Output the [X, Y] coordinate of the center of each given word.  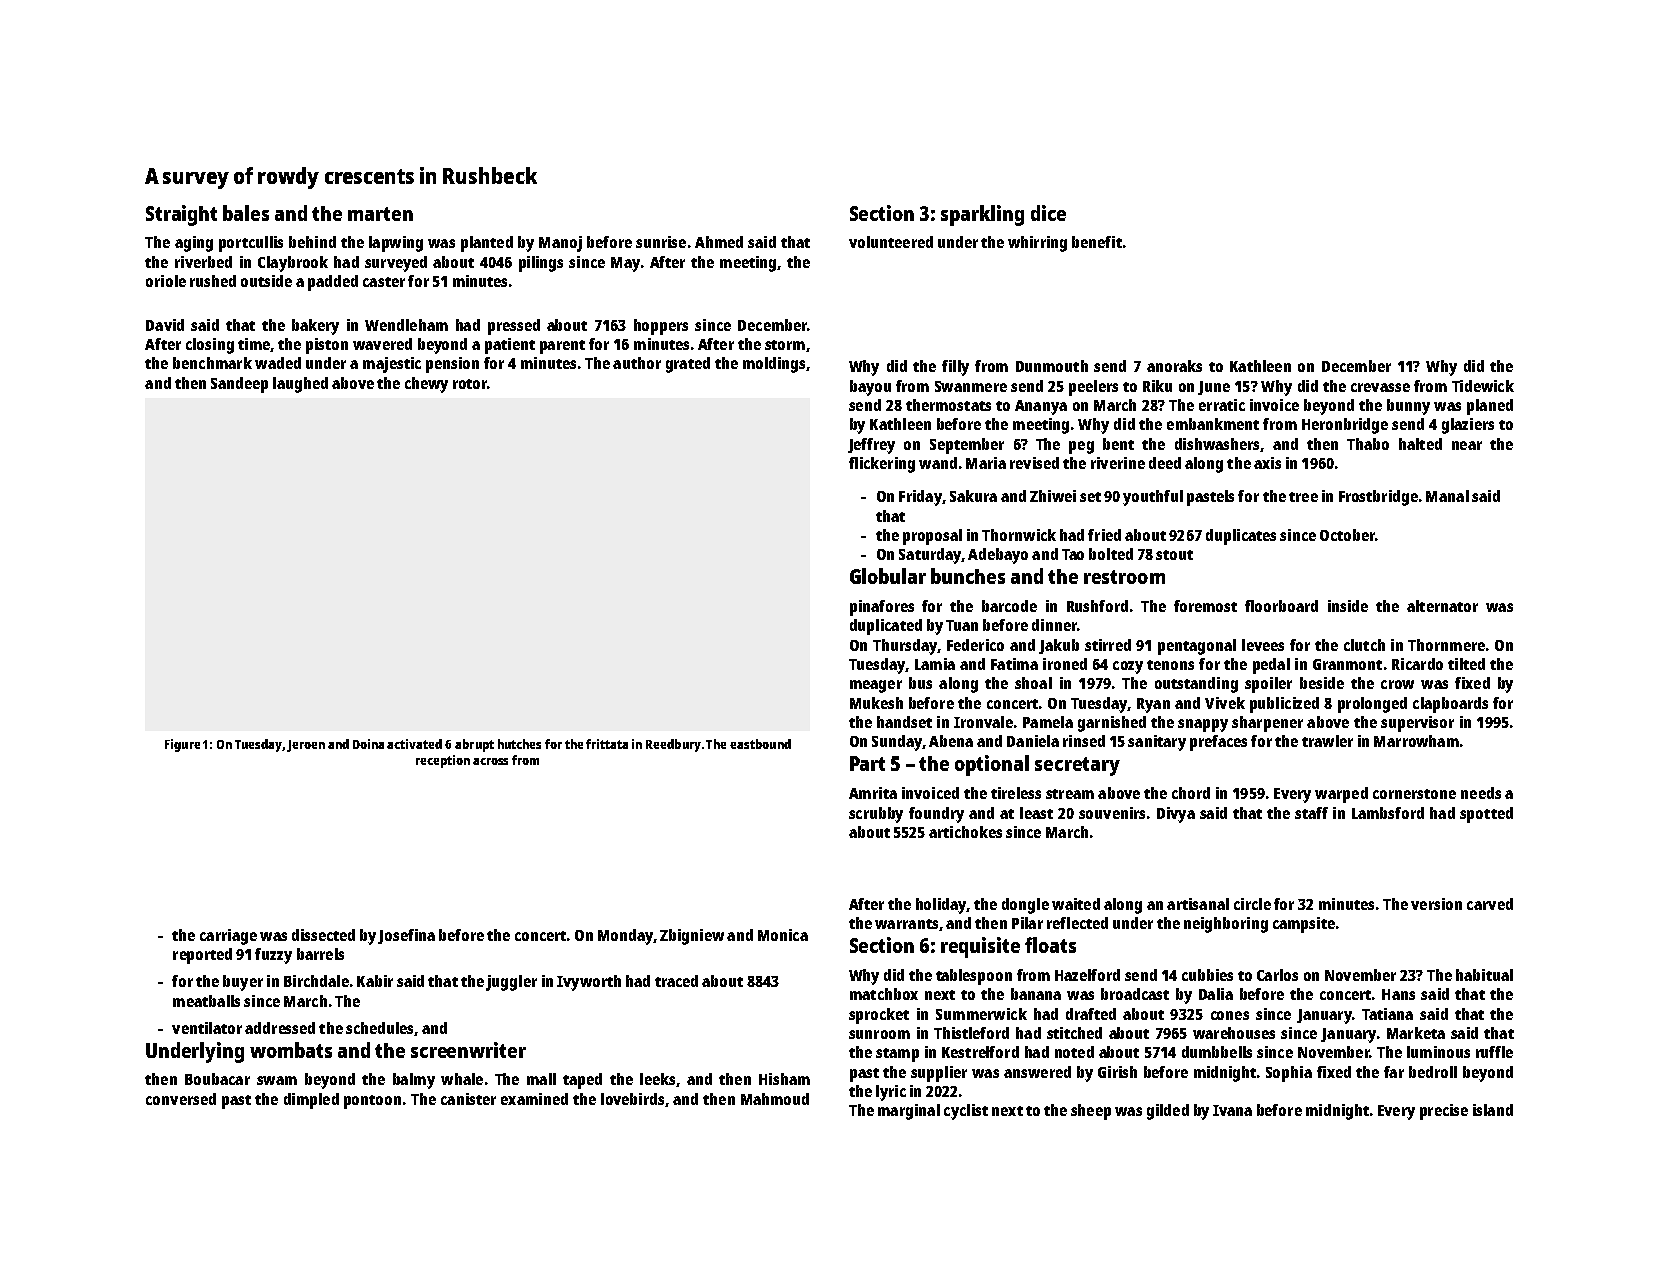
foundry [936, 815]
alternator [1442, 606]
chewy [426, 385]
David [165, 325]
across [490, 761]
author [637, 363]
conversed [181, 1099]
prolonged [1372, 705]
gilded [1168, 1112]
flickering [882, 465]
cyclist [966, 1112]
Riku [1157, 386]
